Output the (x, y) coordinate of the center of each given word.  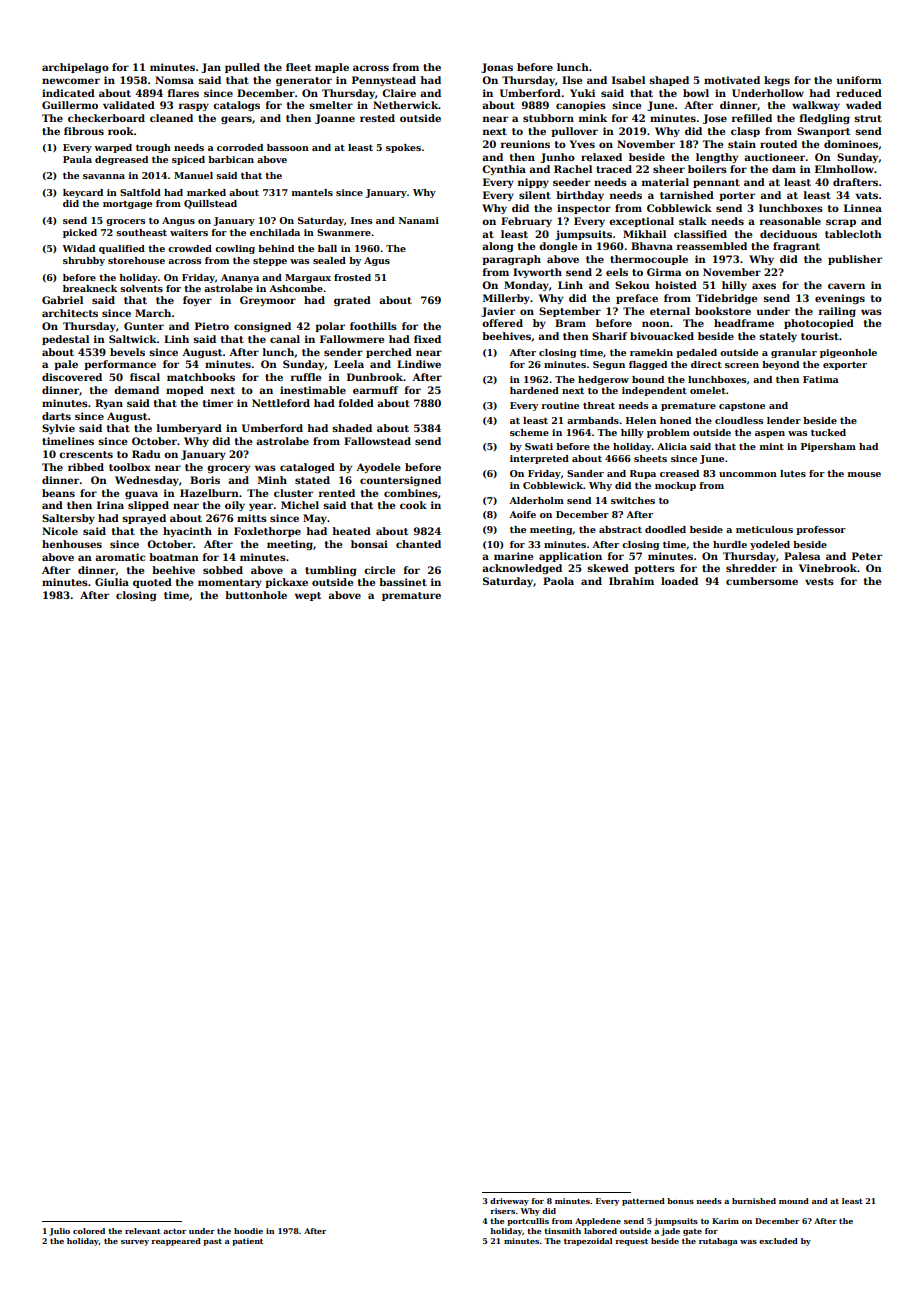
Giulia (112, 582)
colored (89, 1231)
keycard (83, 193)
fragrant (796, 247)
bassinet (403, 582)
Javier (498, 312)
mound (794, 1201)
